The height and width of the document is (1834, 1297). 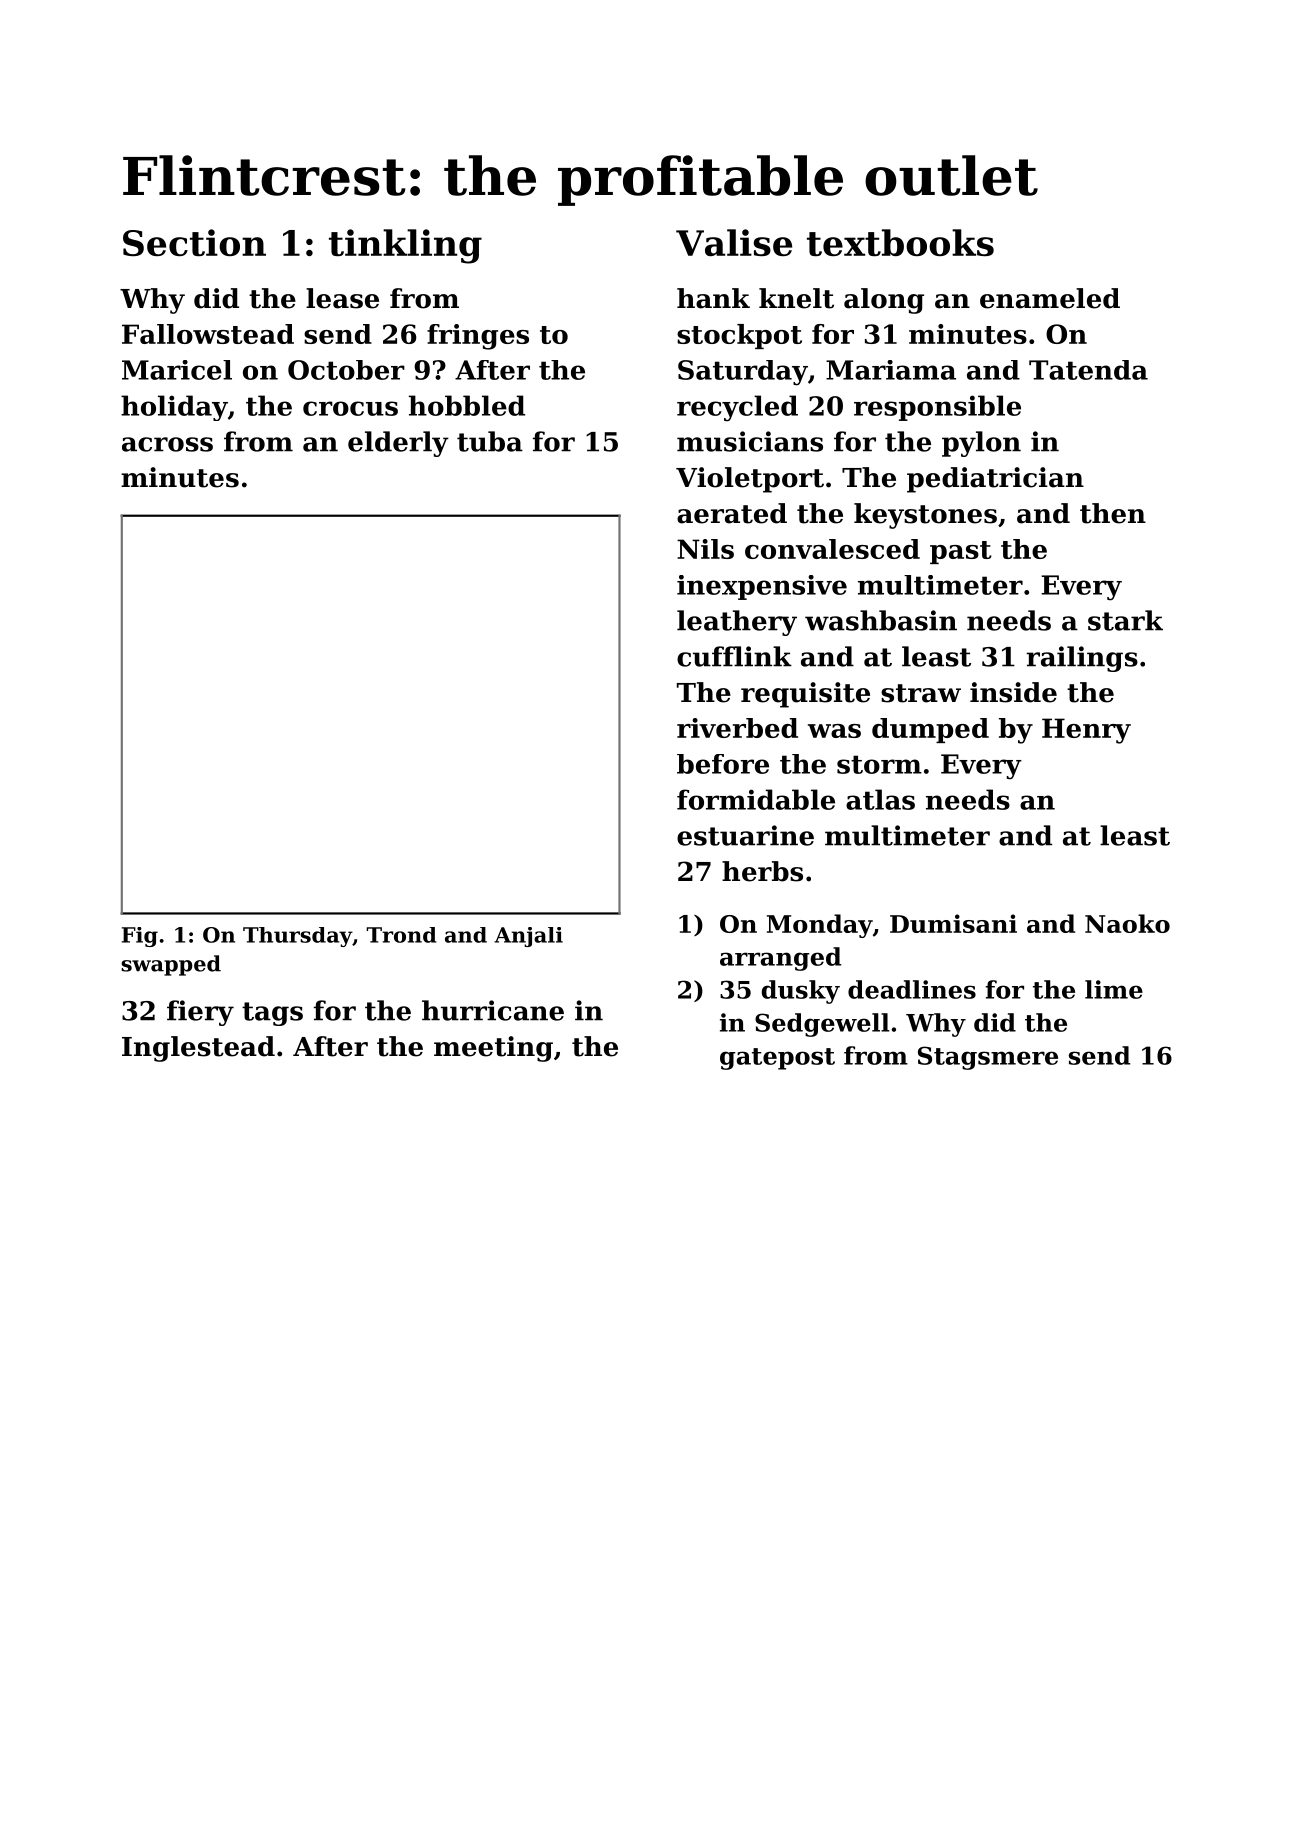 I want to click on riverbed, so click(x=737, y=728).
